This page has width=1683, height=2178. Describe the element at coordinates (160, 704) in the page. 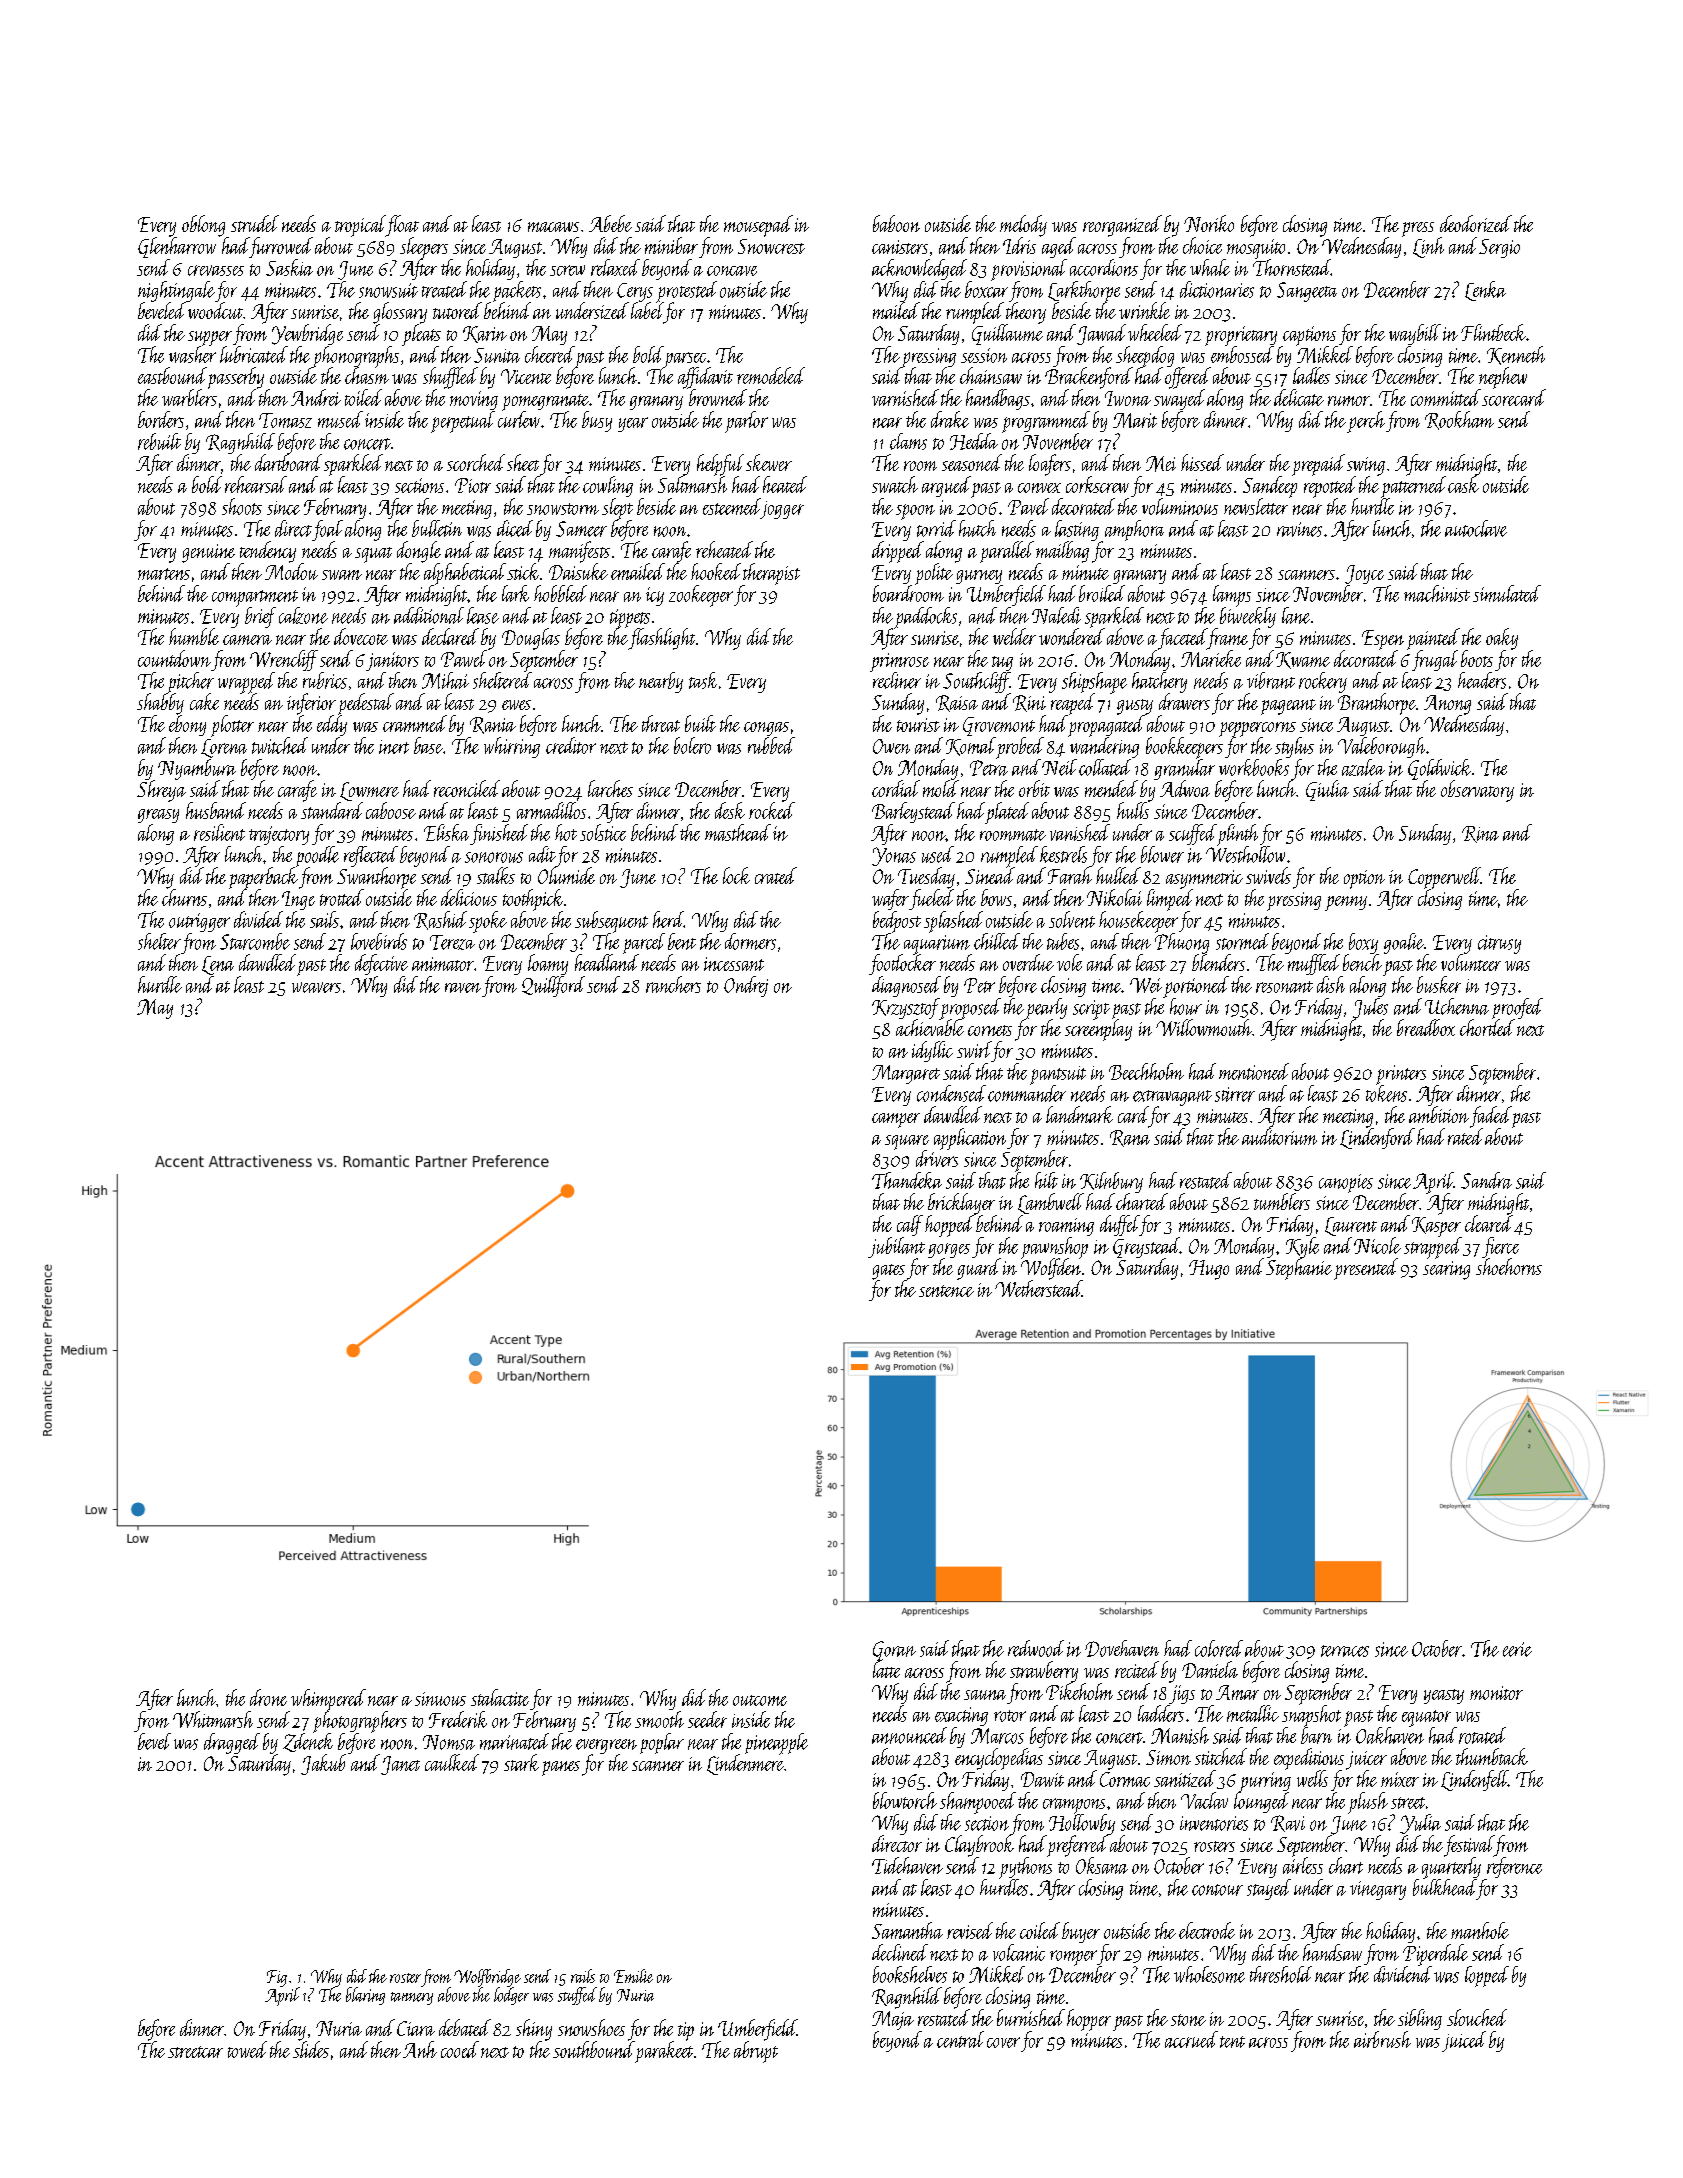

I see `shabby` at that location.
